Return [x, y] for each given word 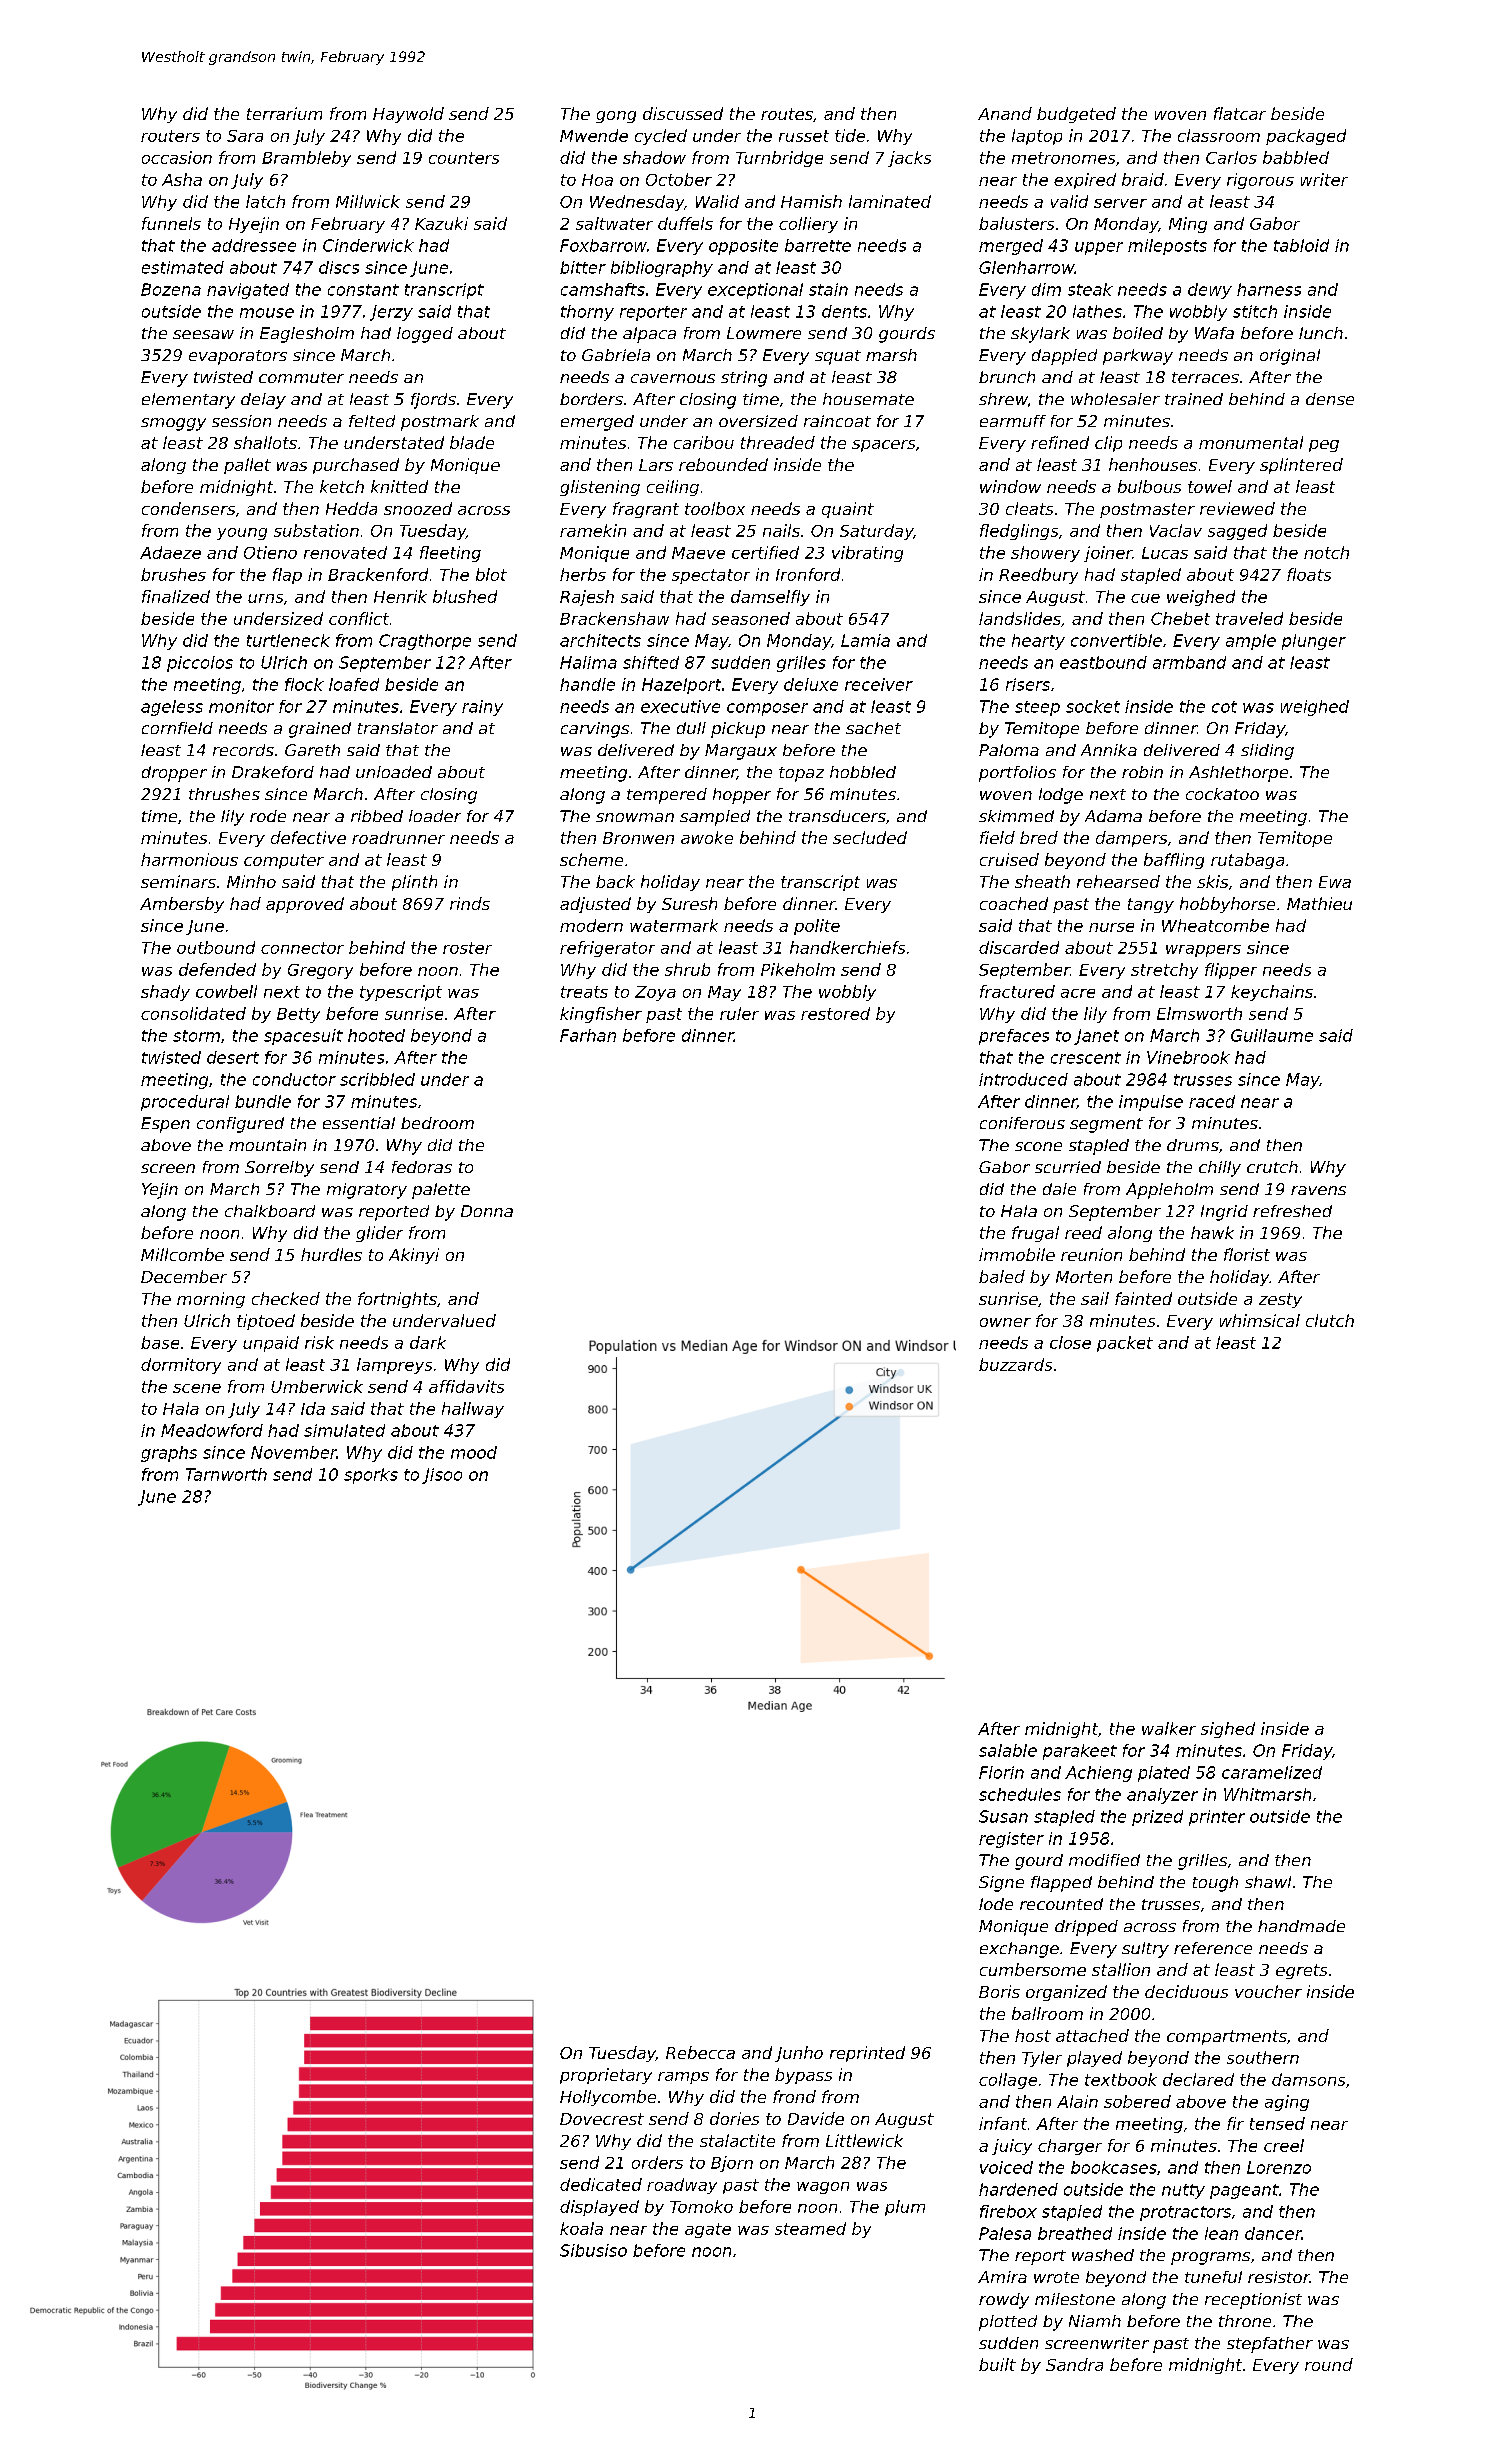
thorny [587, 313]
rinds [470, 903]
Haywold [408, 115]
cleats [1029, 508]
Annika [1109, 750]
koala [581, 2228]
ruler [739, 1013]
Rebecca [700, 2052]
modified [1104, 1860]
